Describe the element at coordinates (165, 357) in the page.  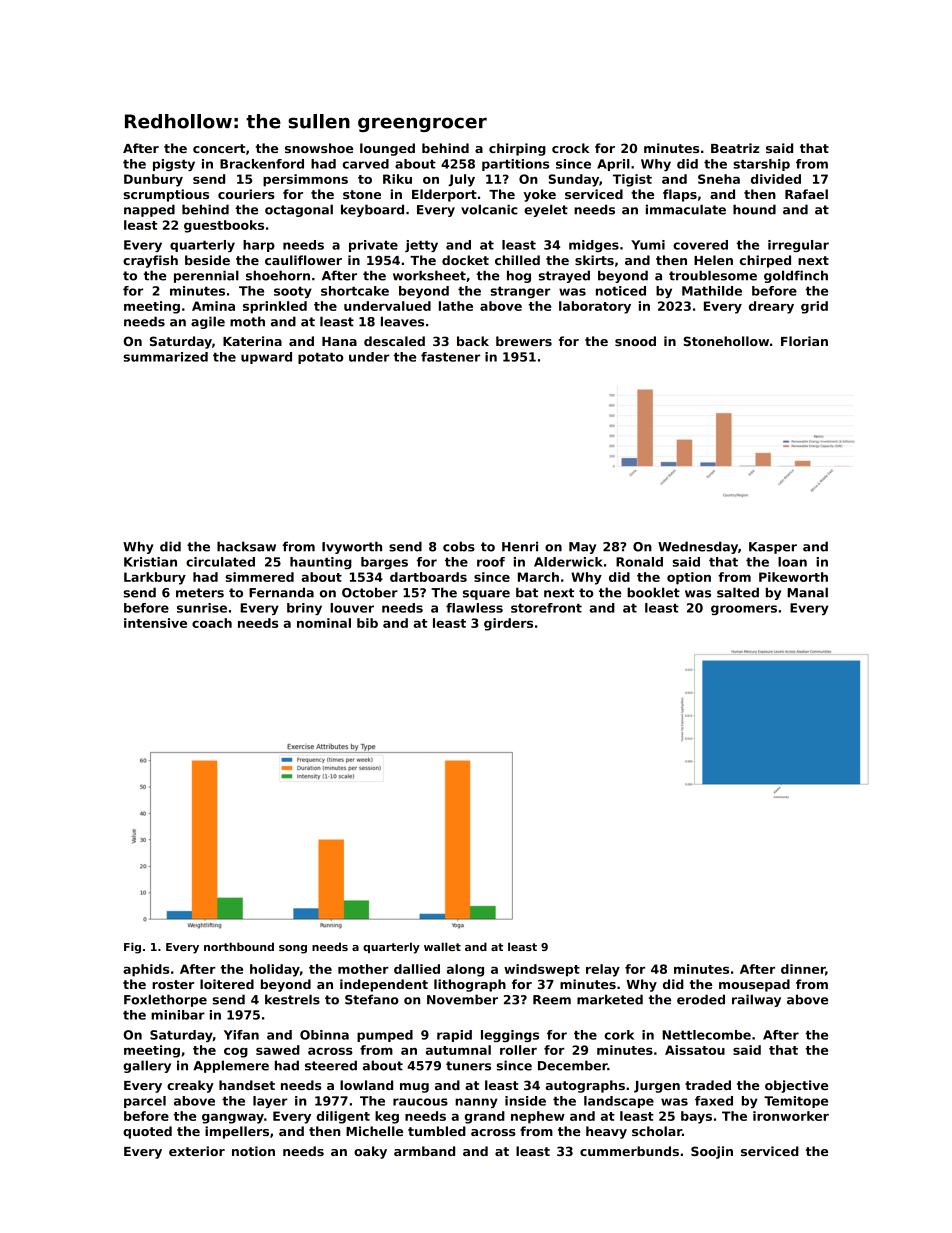
I see `summarized` at that location.
